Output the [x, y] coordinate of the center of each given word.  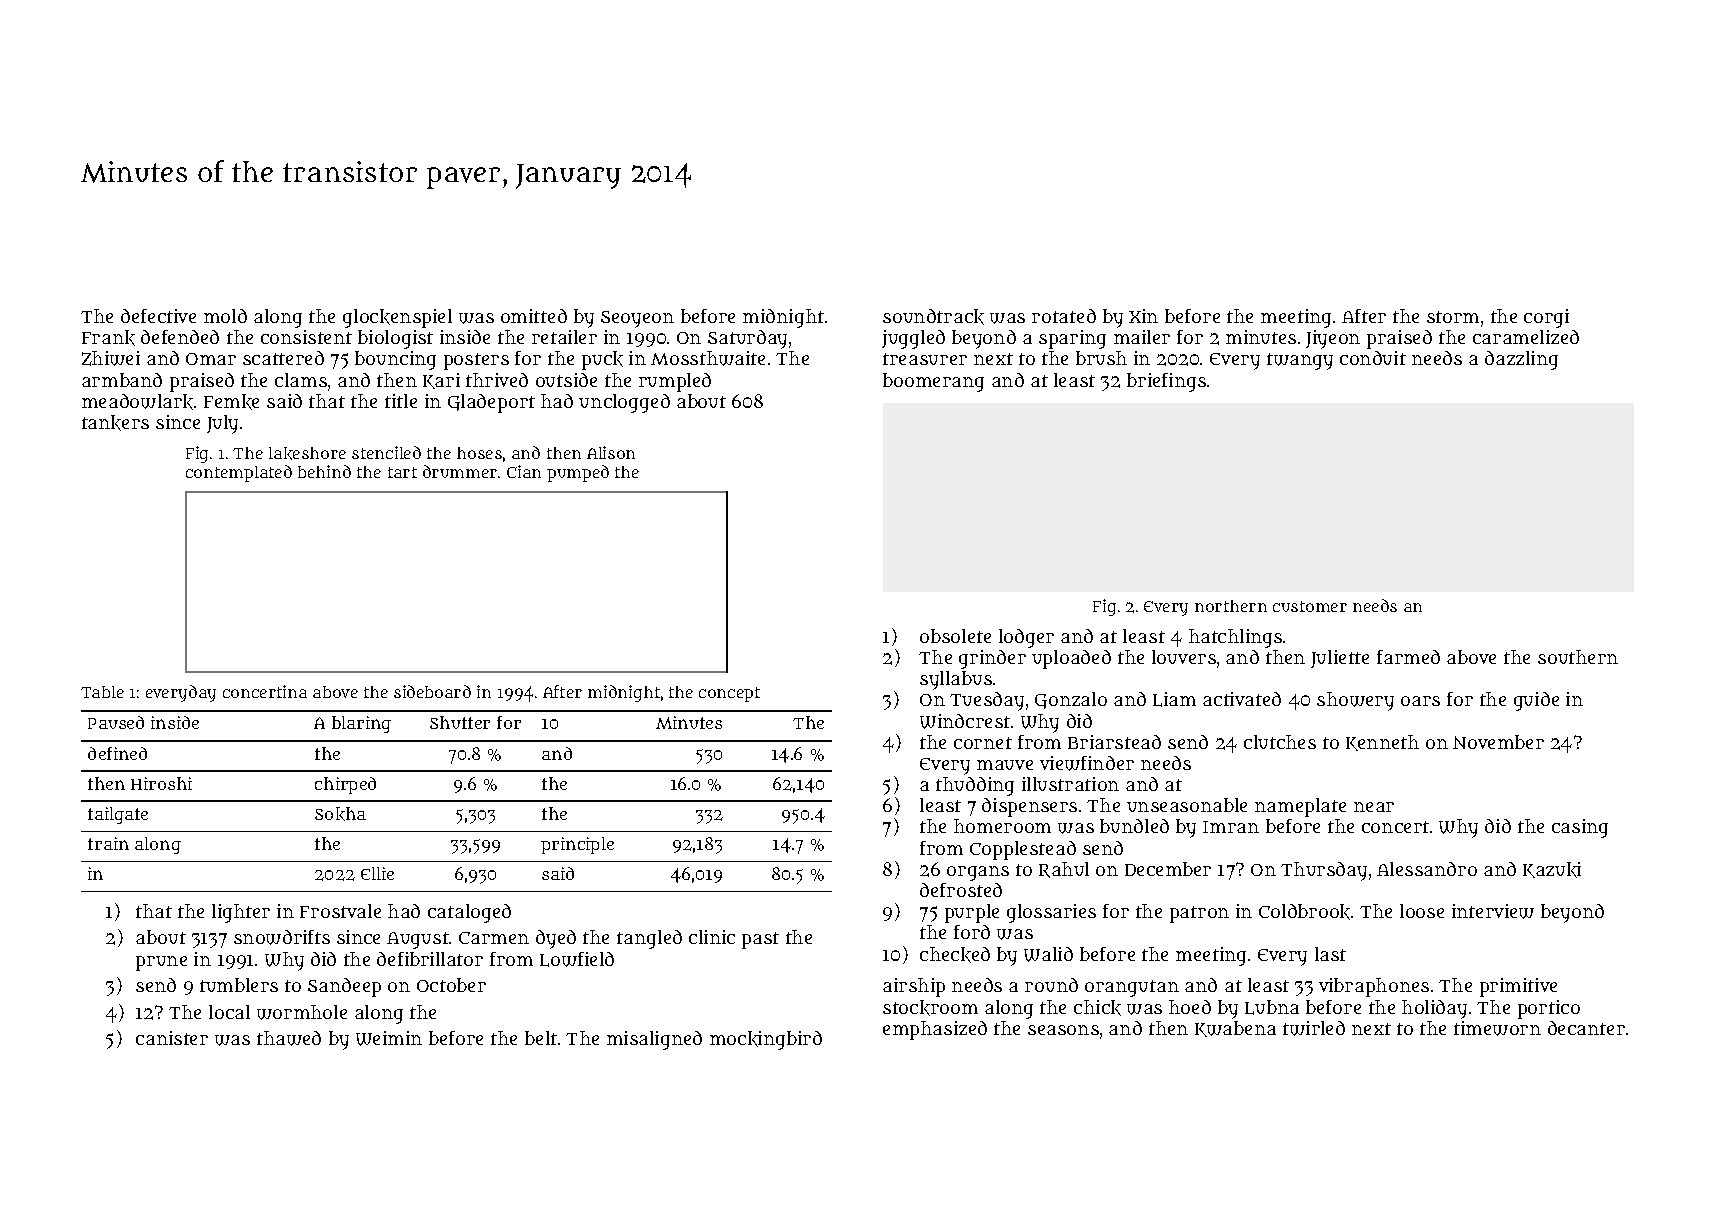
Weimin [389, 1038]
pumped [578, 473]
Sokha [340, 814]
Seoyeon [637, 319]
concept [729, 694]
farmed [1408, 657]
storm [1453, 317]
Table [102, 692]
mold [225, 316]
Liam [1174, 699]
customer [1310, 606]
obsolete [955, 636]
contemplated [239, 473]
